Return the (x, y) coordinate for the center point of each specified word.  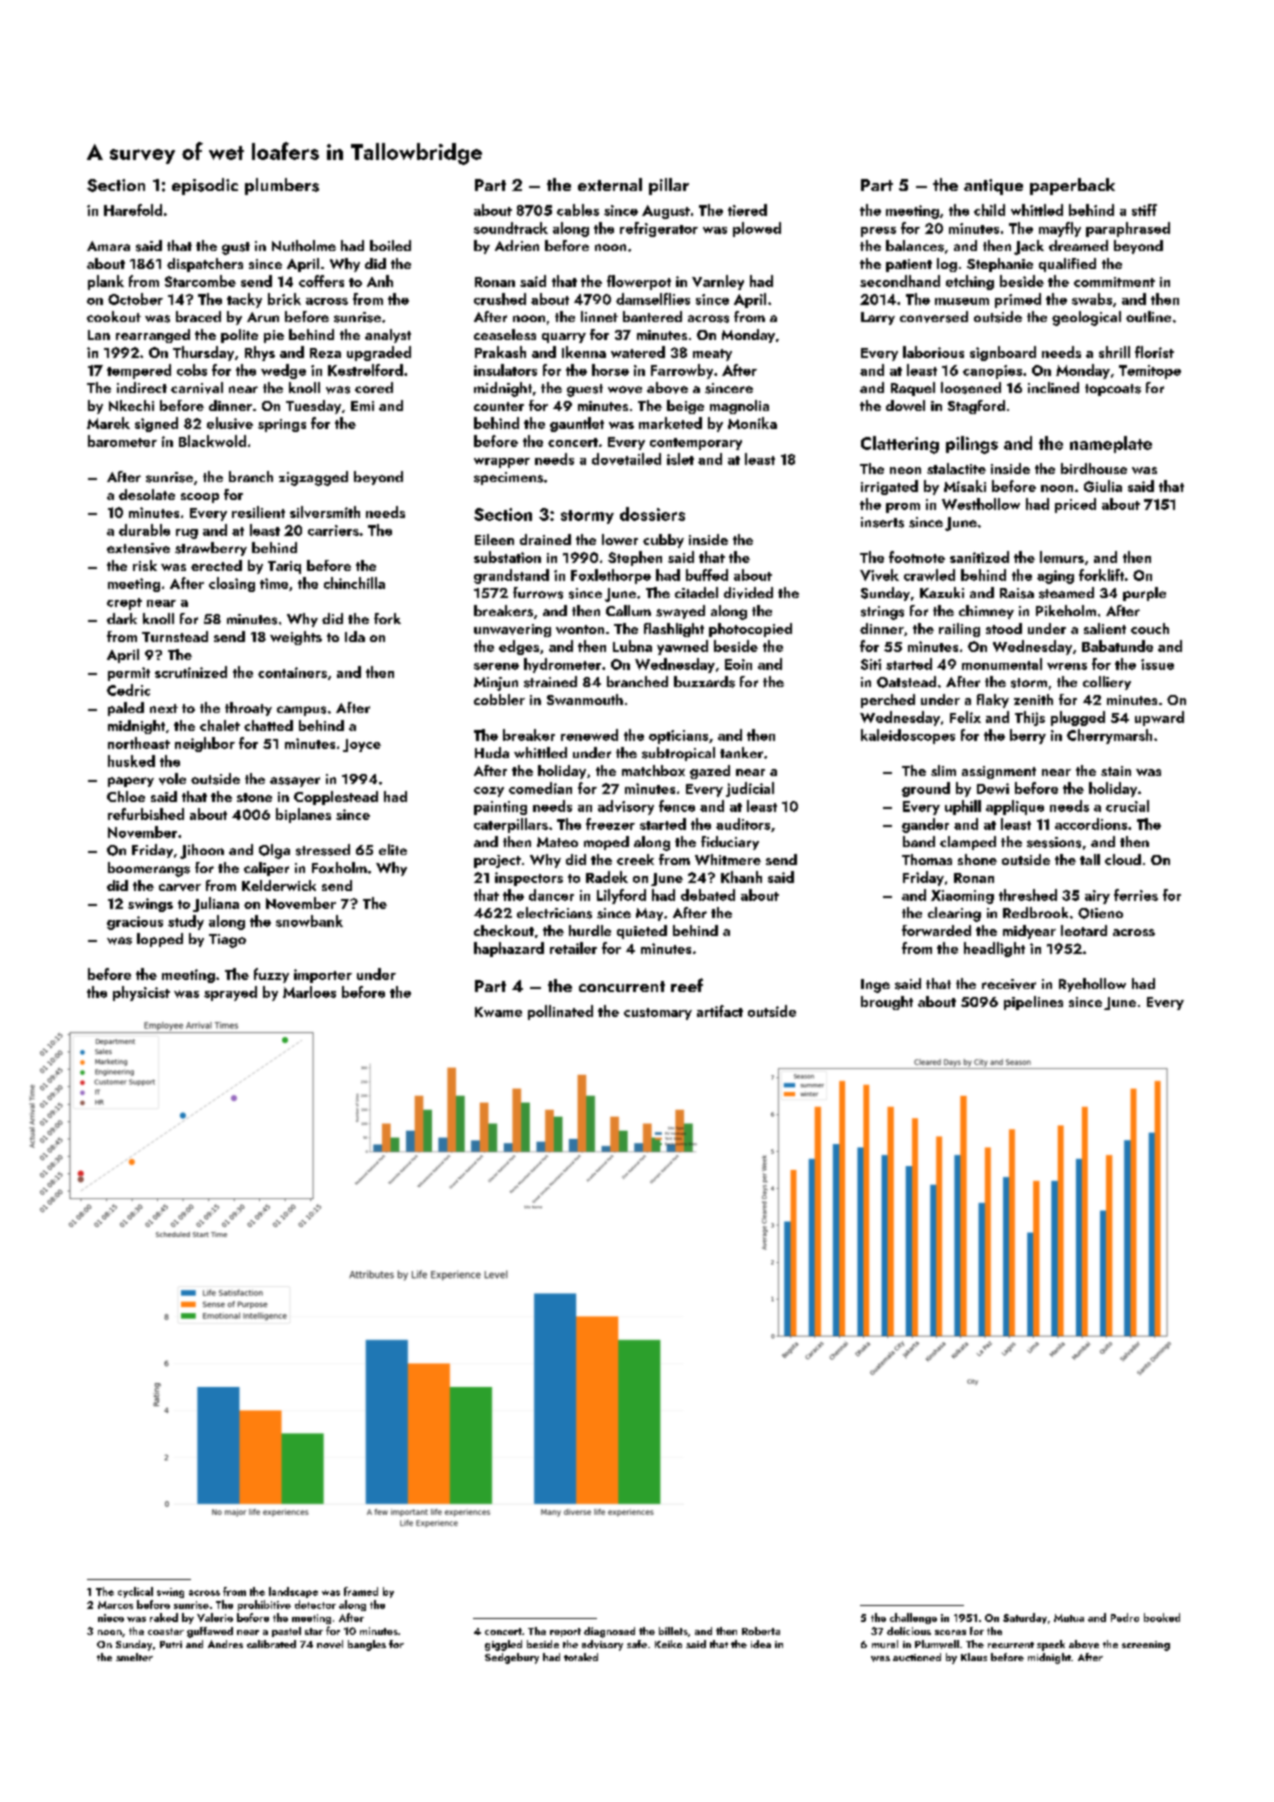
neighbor (205, 744)
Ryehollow (1092, 985)
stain (1116, 771)
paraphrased (1128, 229)
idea (761, 1644)
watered (638, 352)
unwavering (512, 630)
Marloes (309, 992)
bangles (367, 1645)
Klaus (974, 1657)
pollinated (560, 1012)
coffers (321, 281)
